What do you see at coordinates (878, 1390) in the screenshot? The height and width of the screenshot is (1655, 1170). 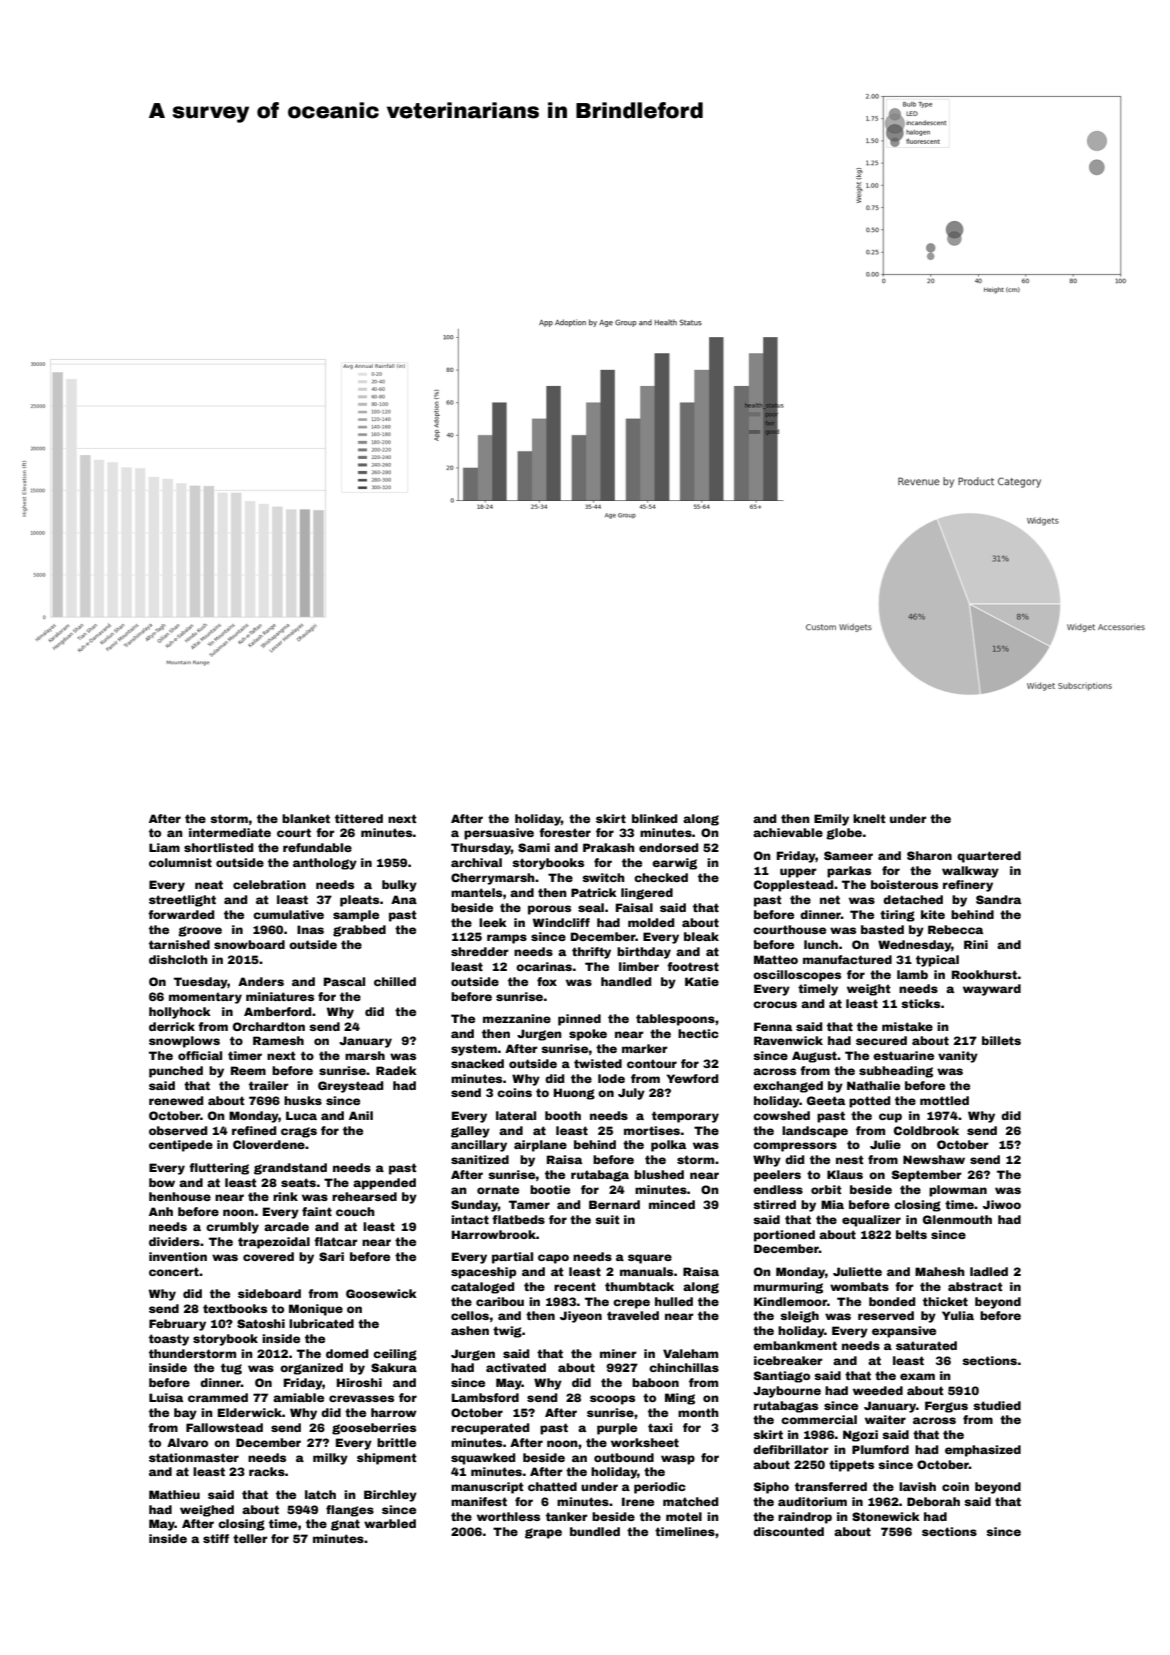 I see `weeded` at bounding box center [878, 1390].
